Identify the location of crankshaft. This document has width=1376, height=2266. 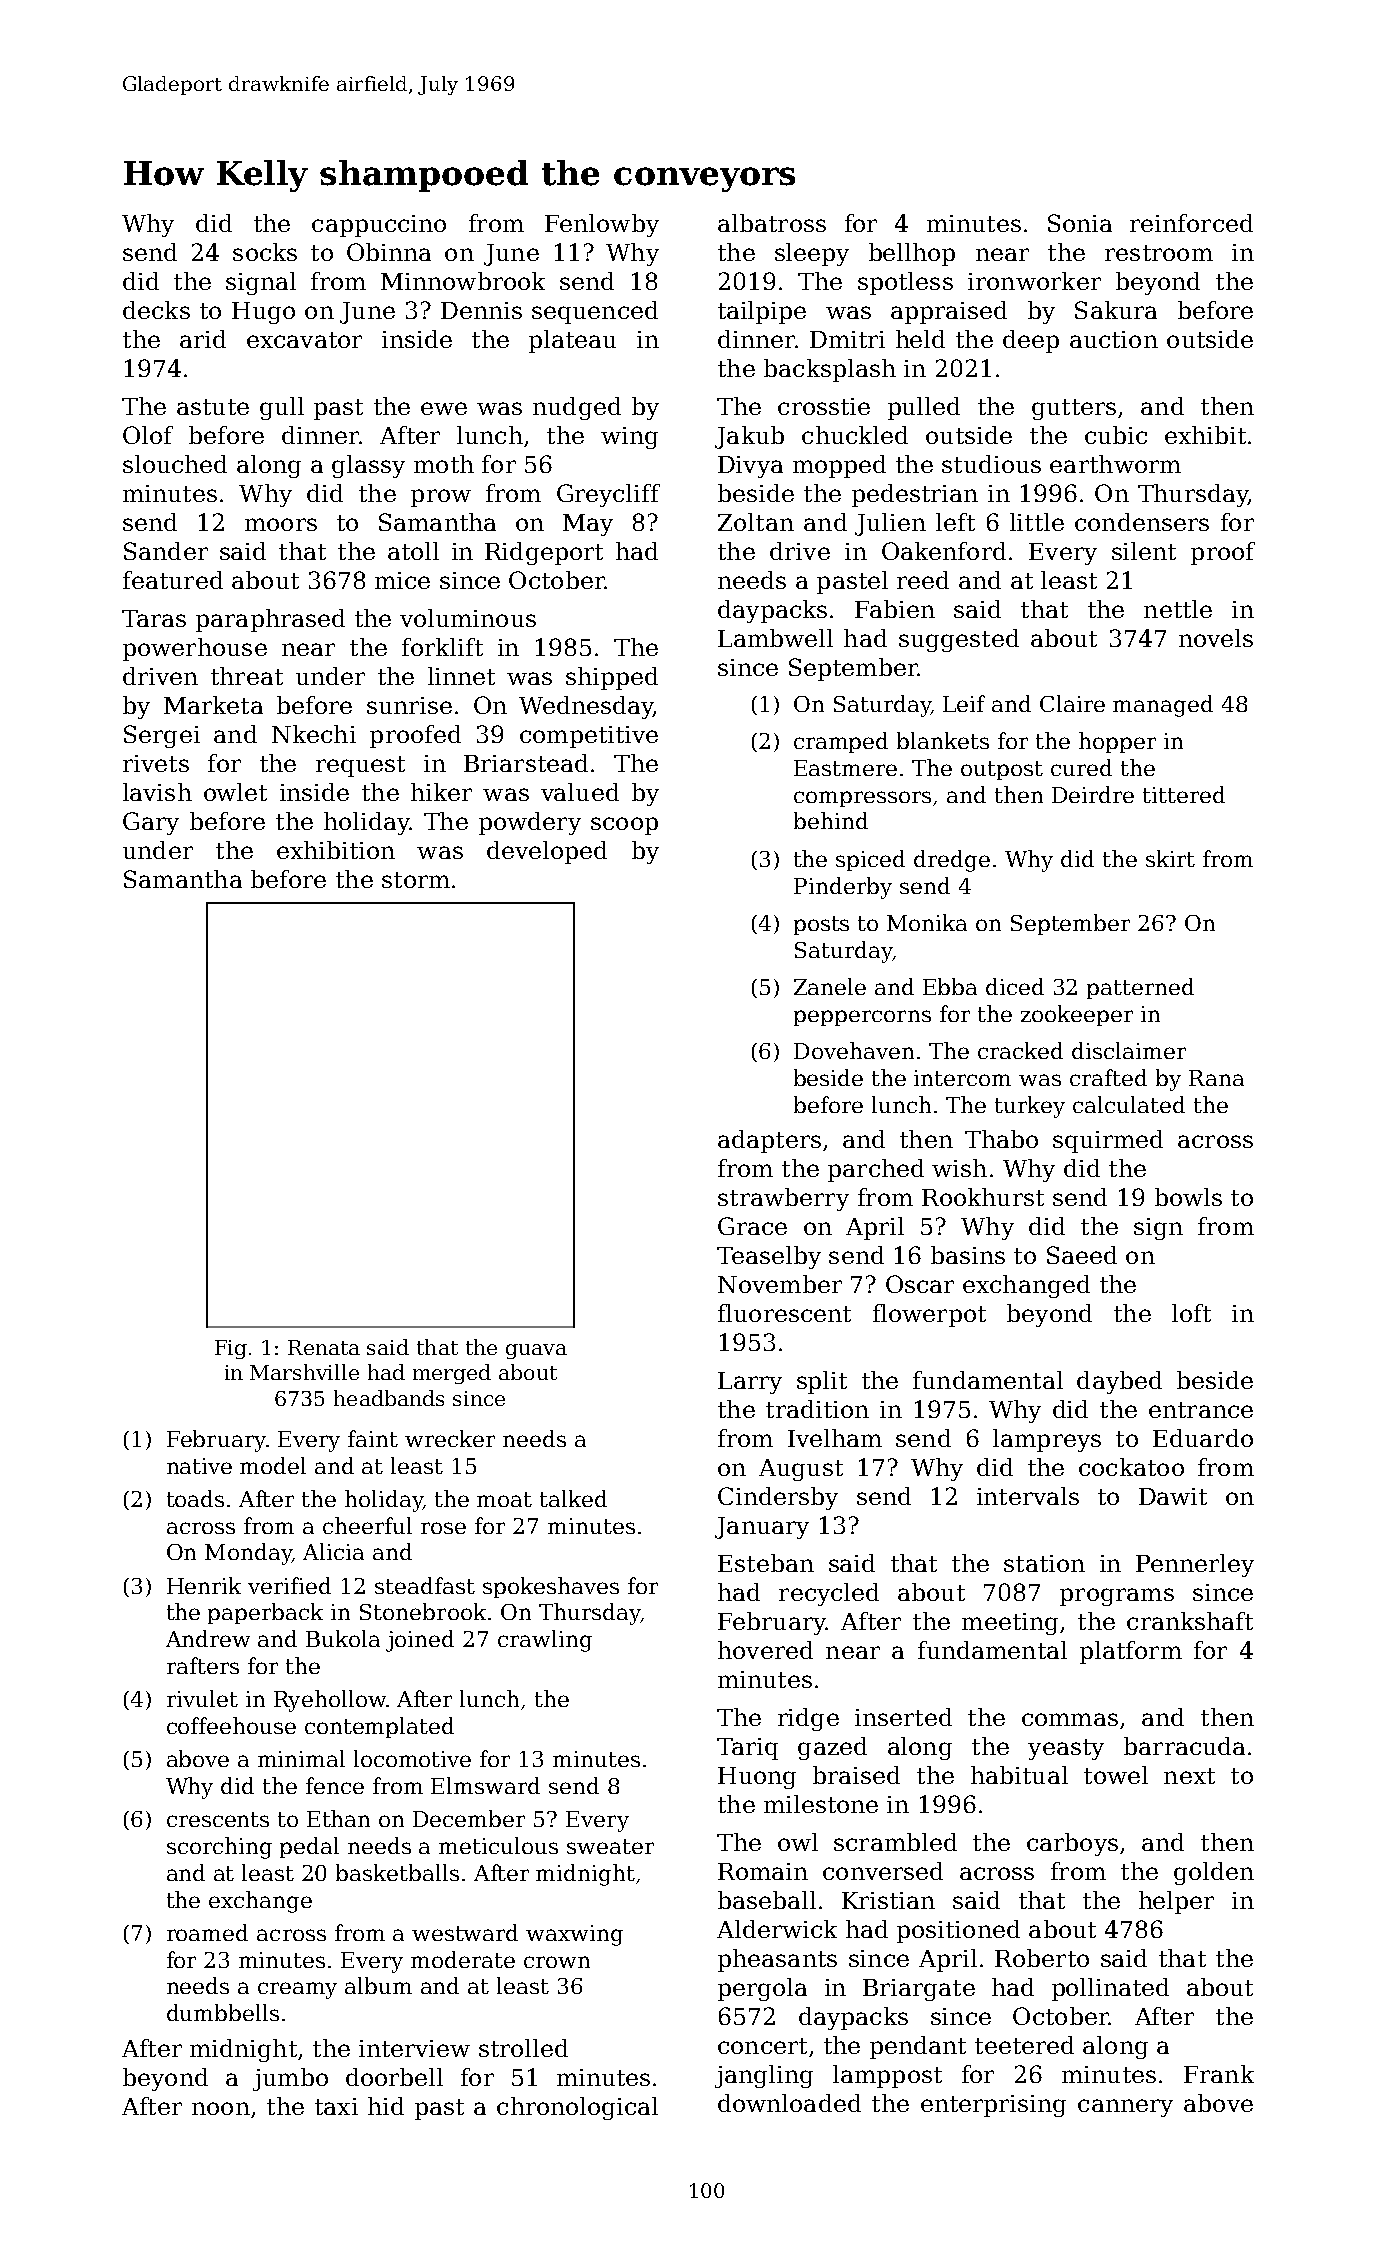
(1190, 1621).
